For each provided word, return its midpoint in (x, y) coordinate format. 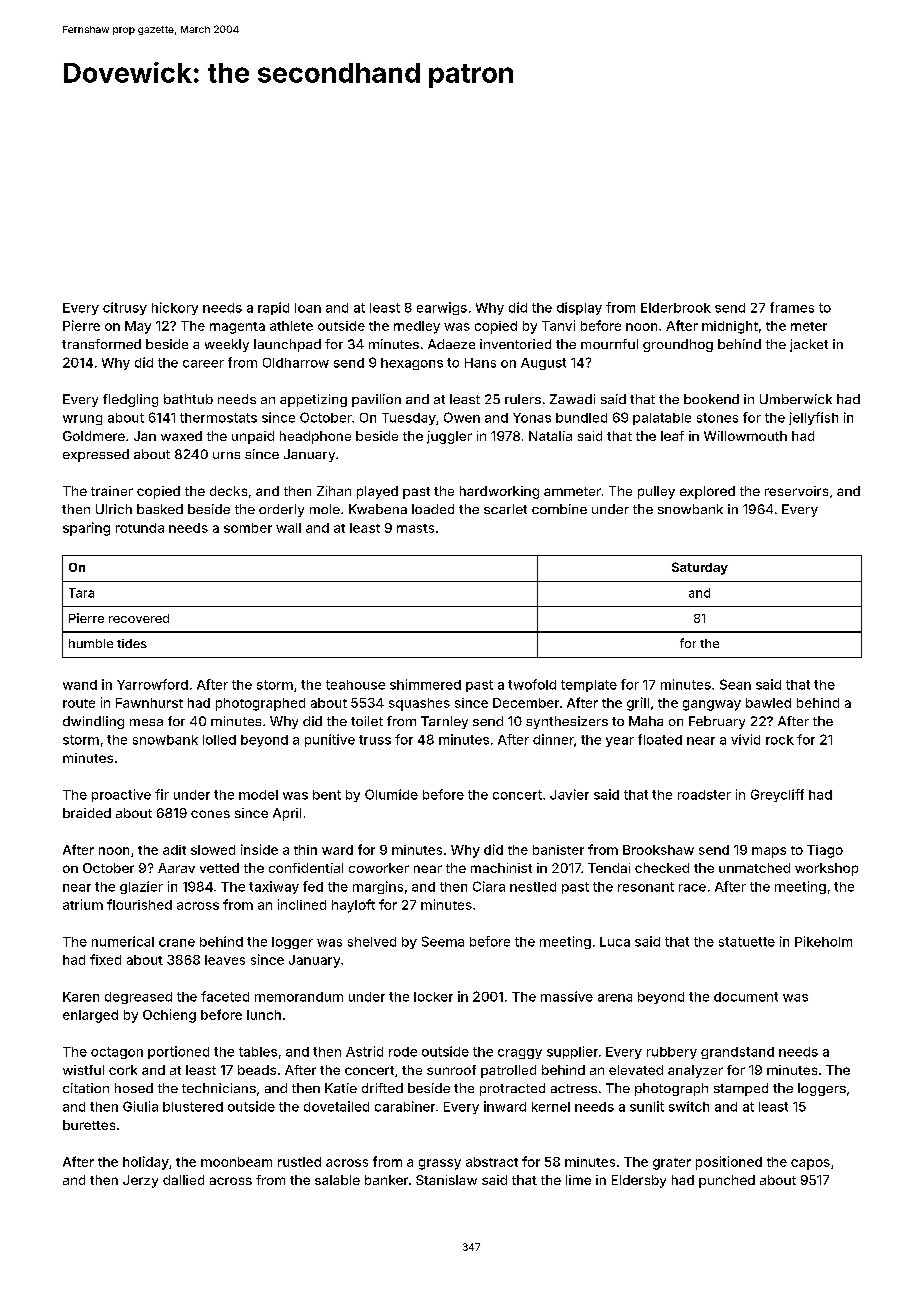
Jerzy (140, 1181)
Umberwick (796, 399)
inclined (302, 904)
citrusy (125, 308)
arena (615, 998)
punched (727, 1181)
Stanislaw (446, 1180)
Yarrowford (152, 684)
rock (780, 740)
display (579, 308)
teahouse (355, 685)
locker (433, 997)
